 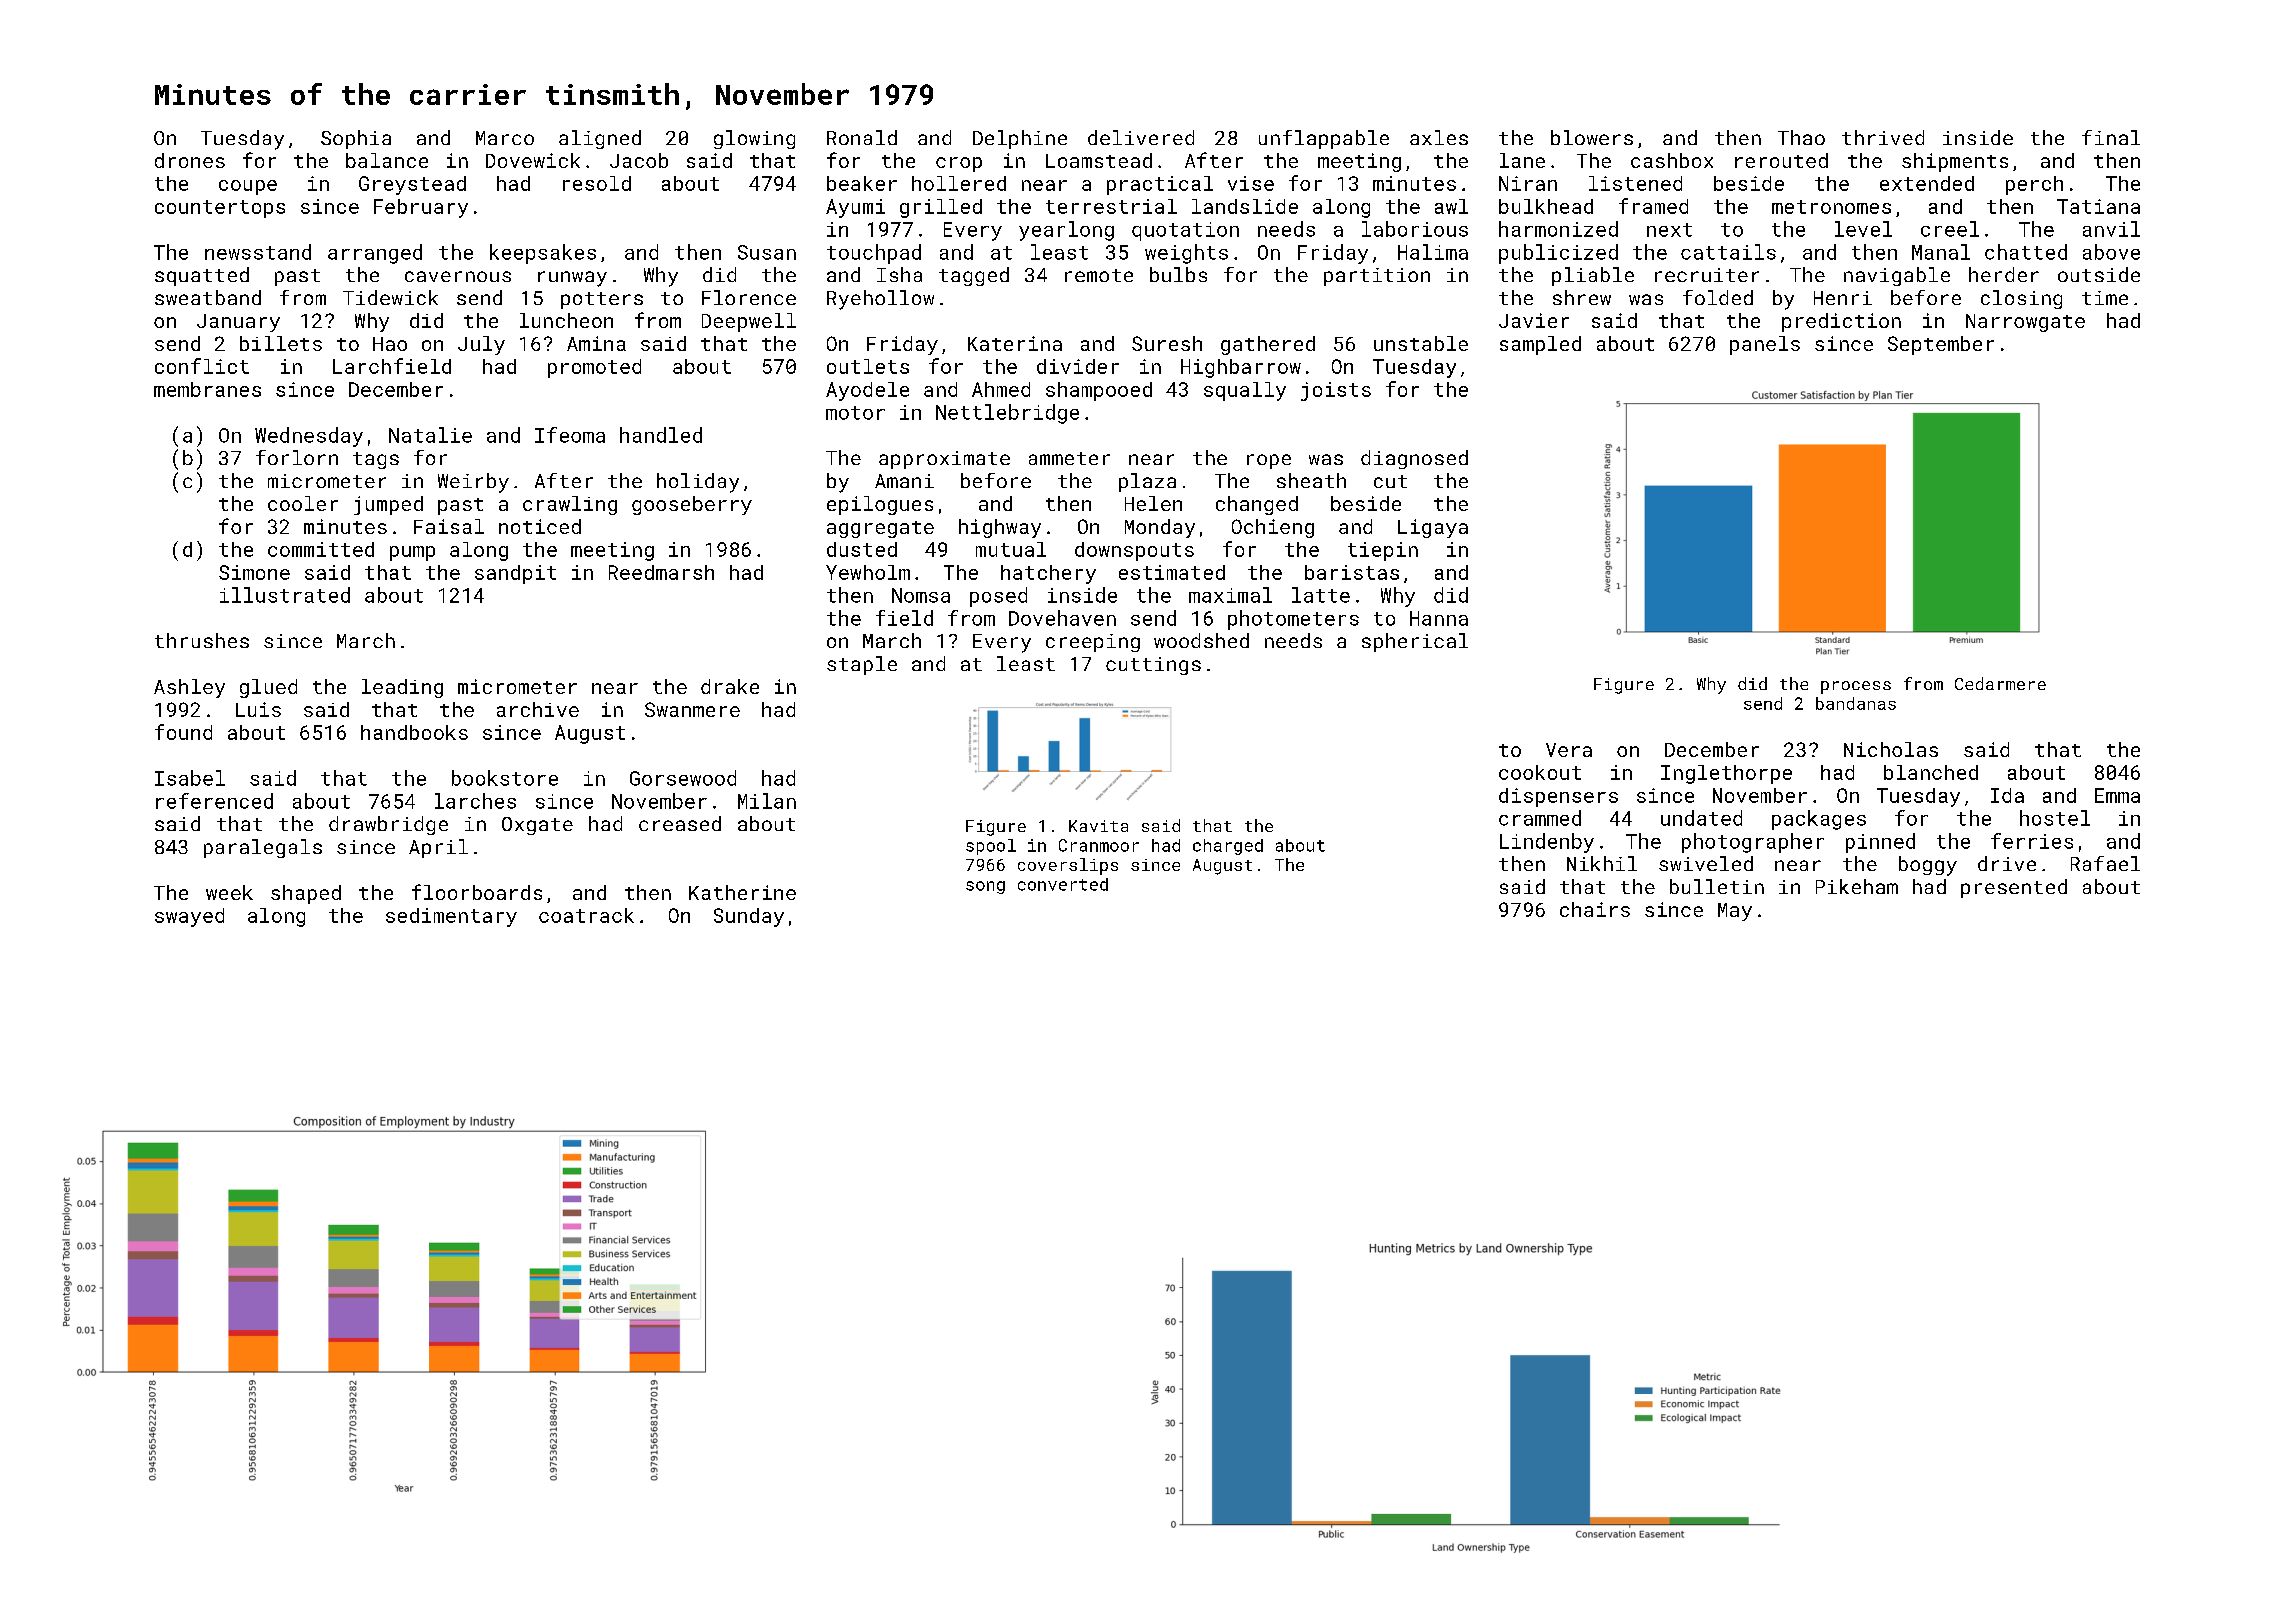 What do you see at coordinates (985, 887) in the image?
I see `song` at bounding box center [985, 887].
